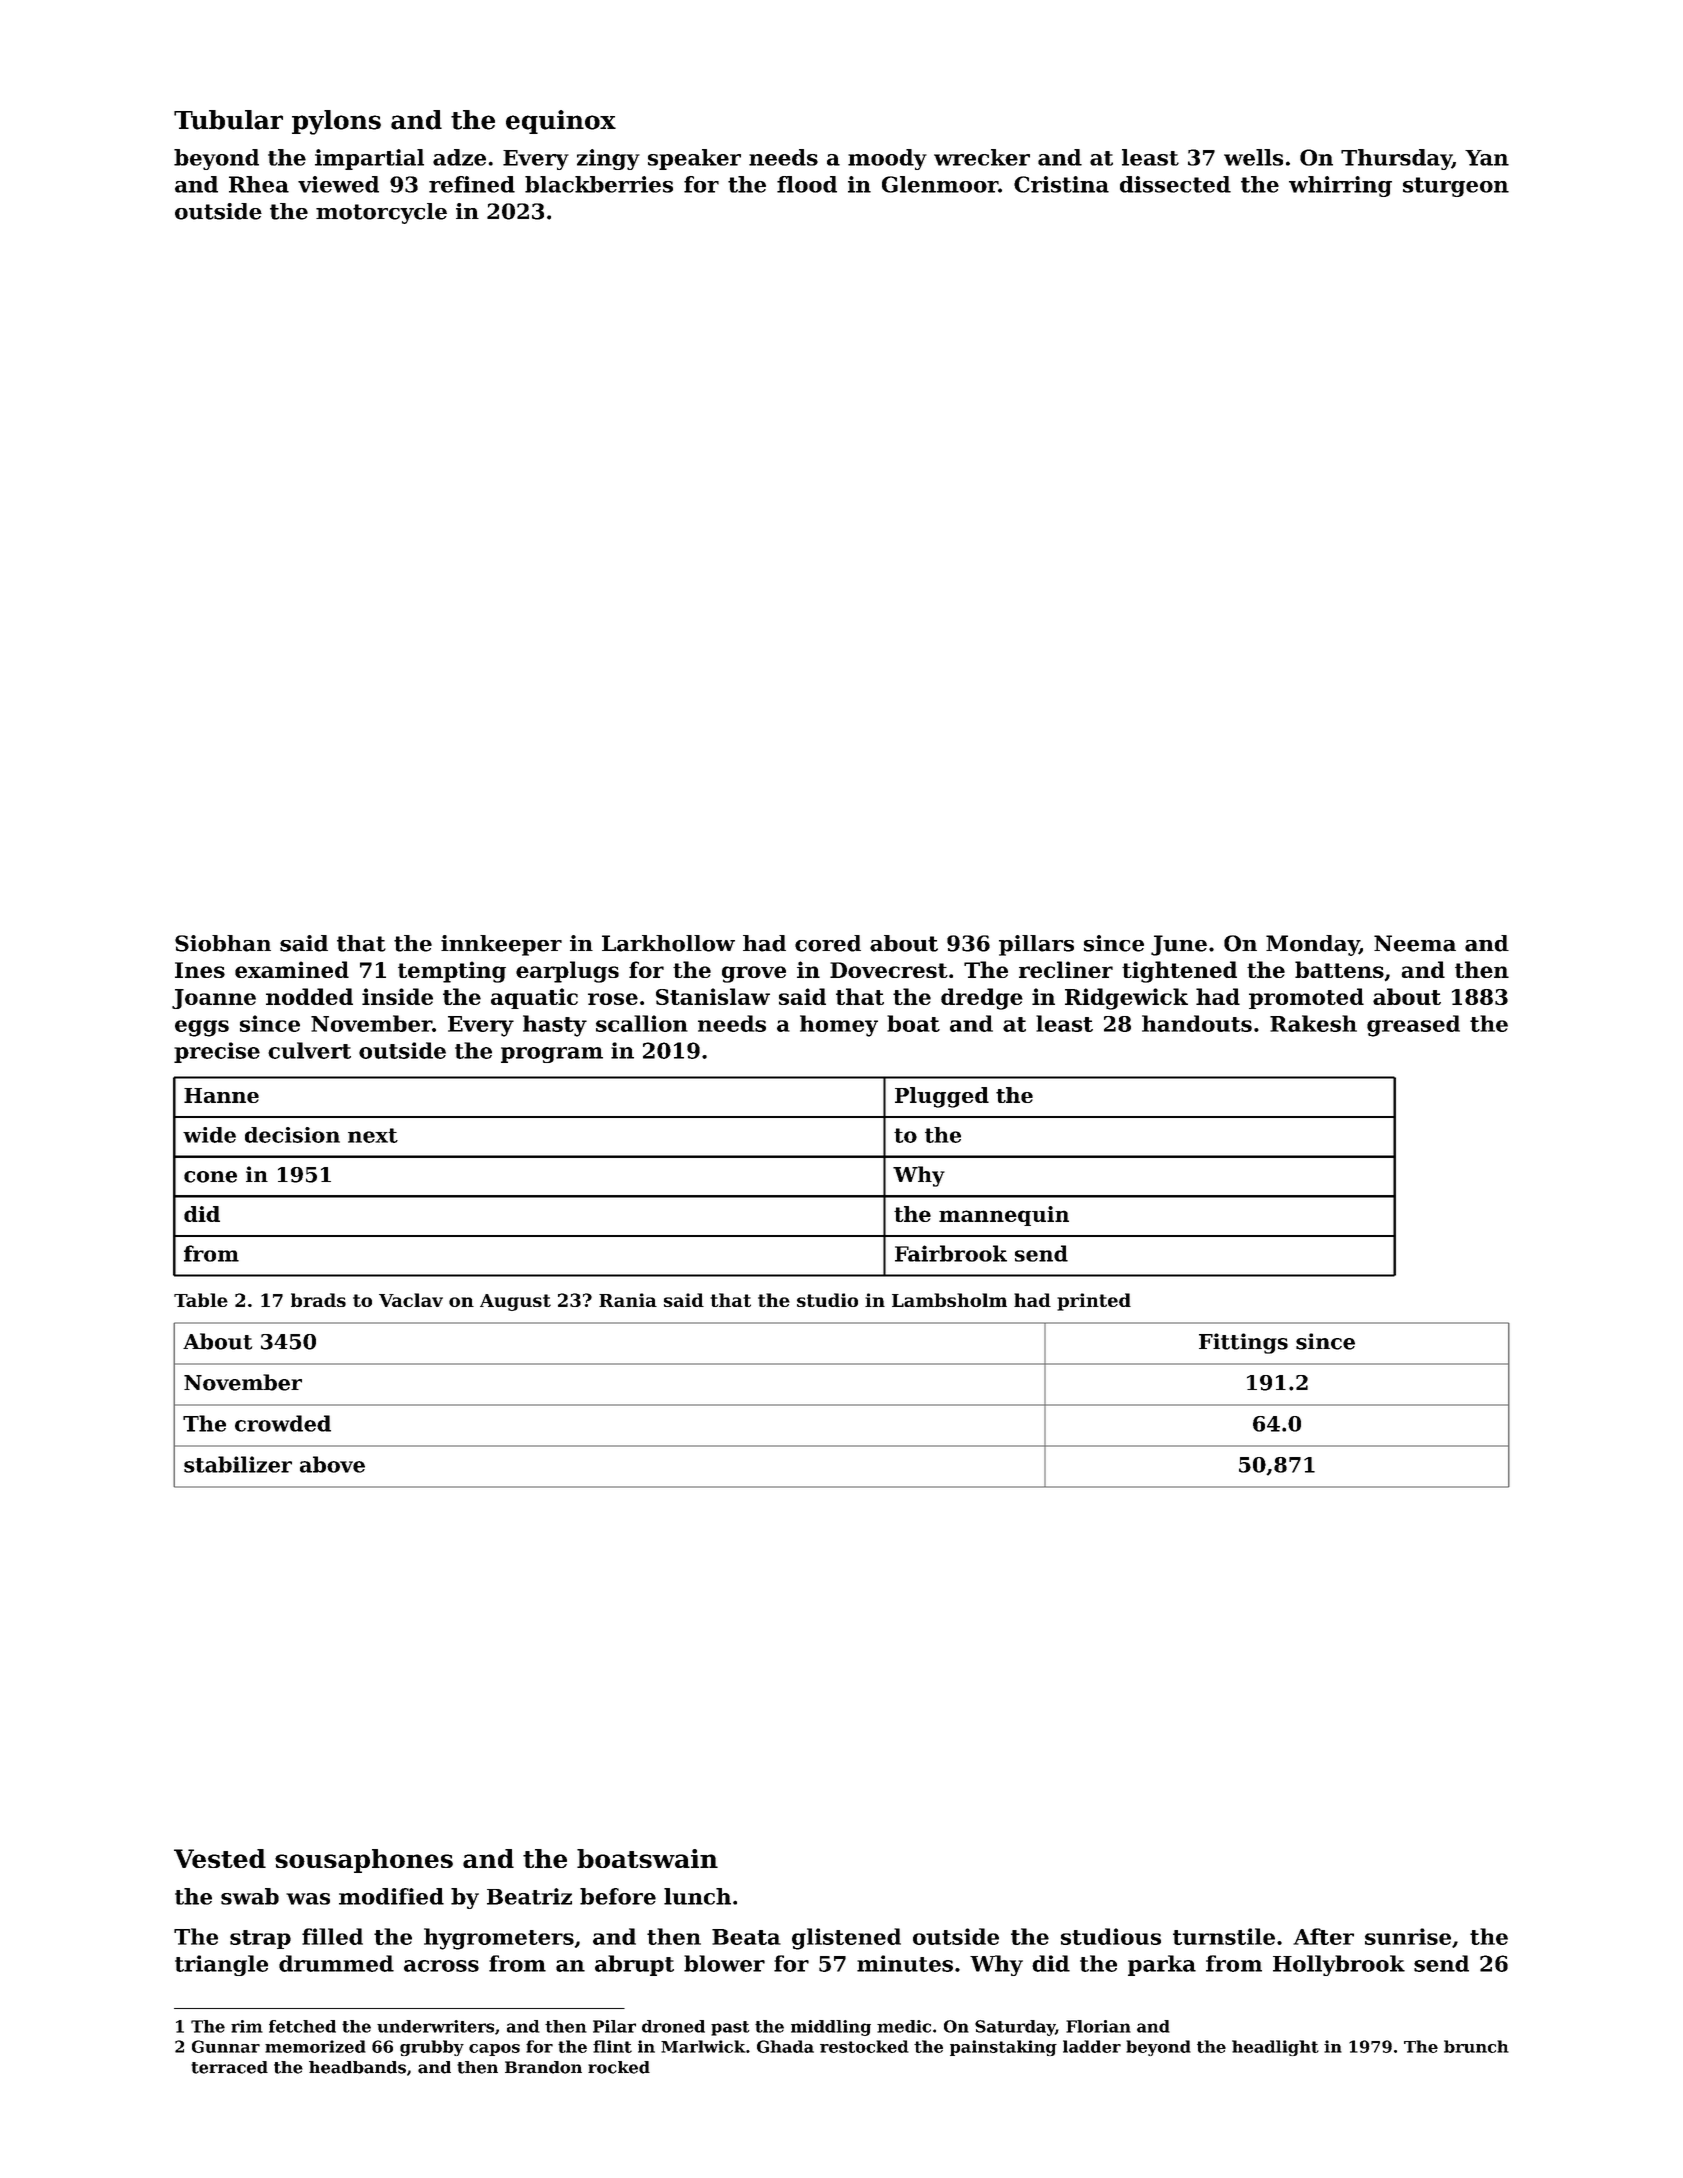 This page has height=2178, width=1683. I want to click on flood, so click(807, 184).
